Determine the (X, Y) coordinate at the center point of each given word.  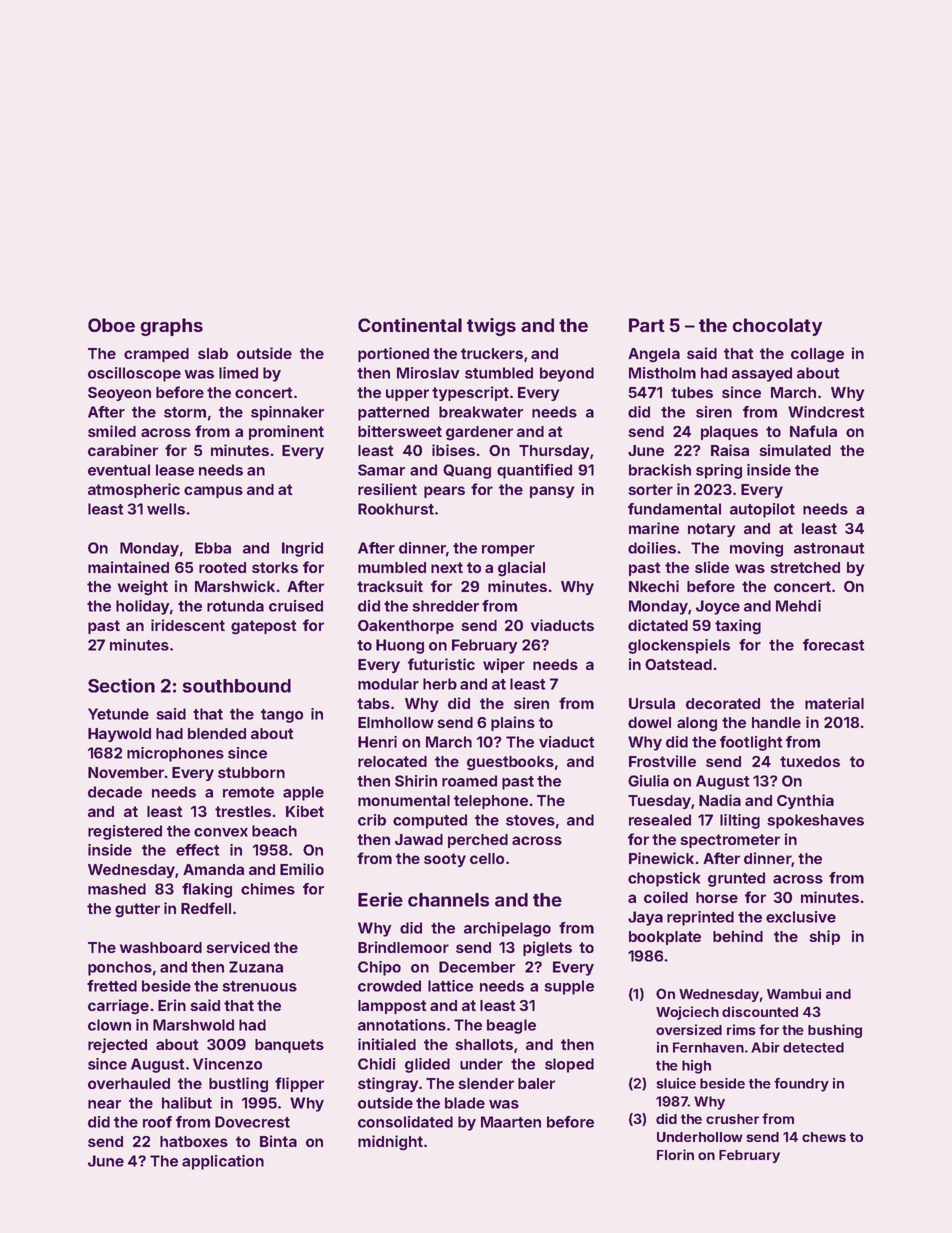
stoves (530, 820)
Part (647, 325)
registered (125, 832)
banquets (289, 1046)
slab (213, 353)
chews (824, 1137)
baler (536, 1083)
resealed (660, 820)
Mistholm (662, 373)
